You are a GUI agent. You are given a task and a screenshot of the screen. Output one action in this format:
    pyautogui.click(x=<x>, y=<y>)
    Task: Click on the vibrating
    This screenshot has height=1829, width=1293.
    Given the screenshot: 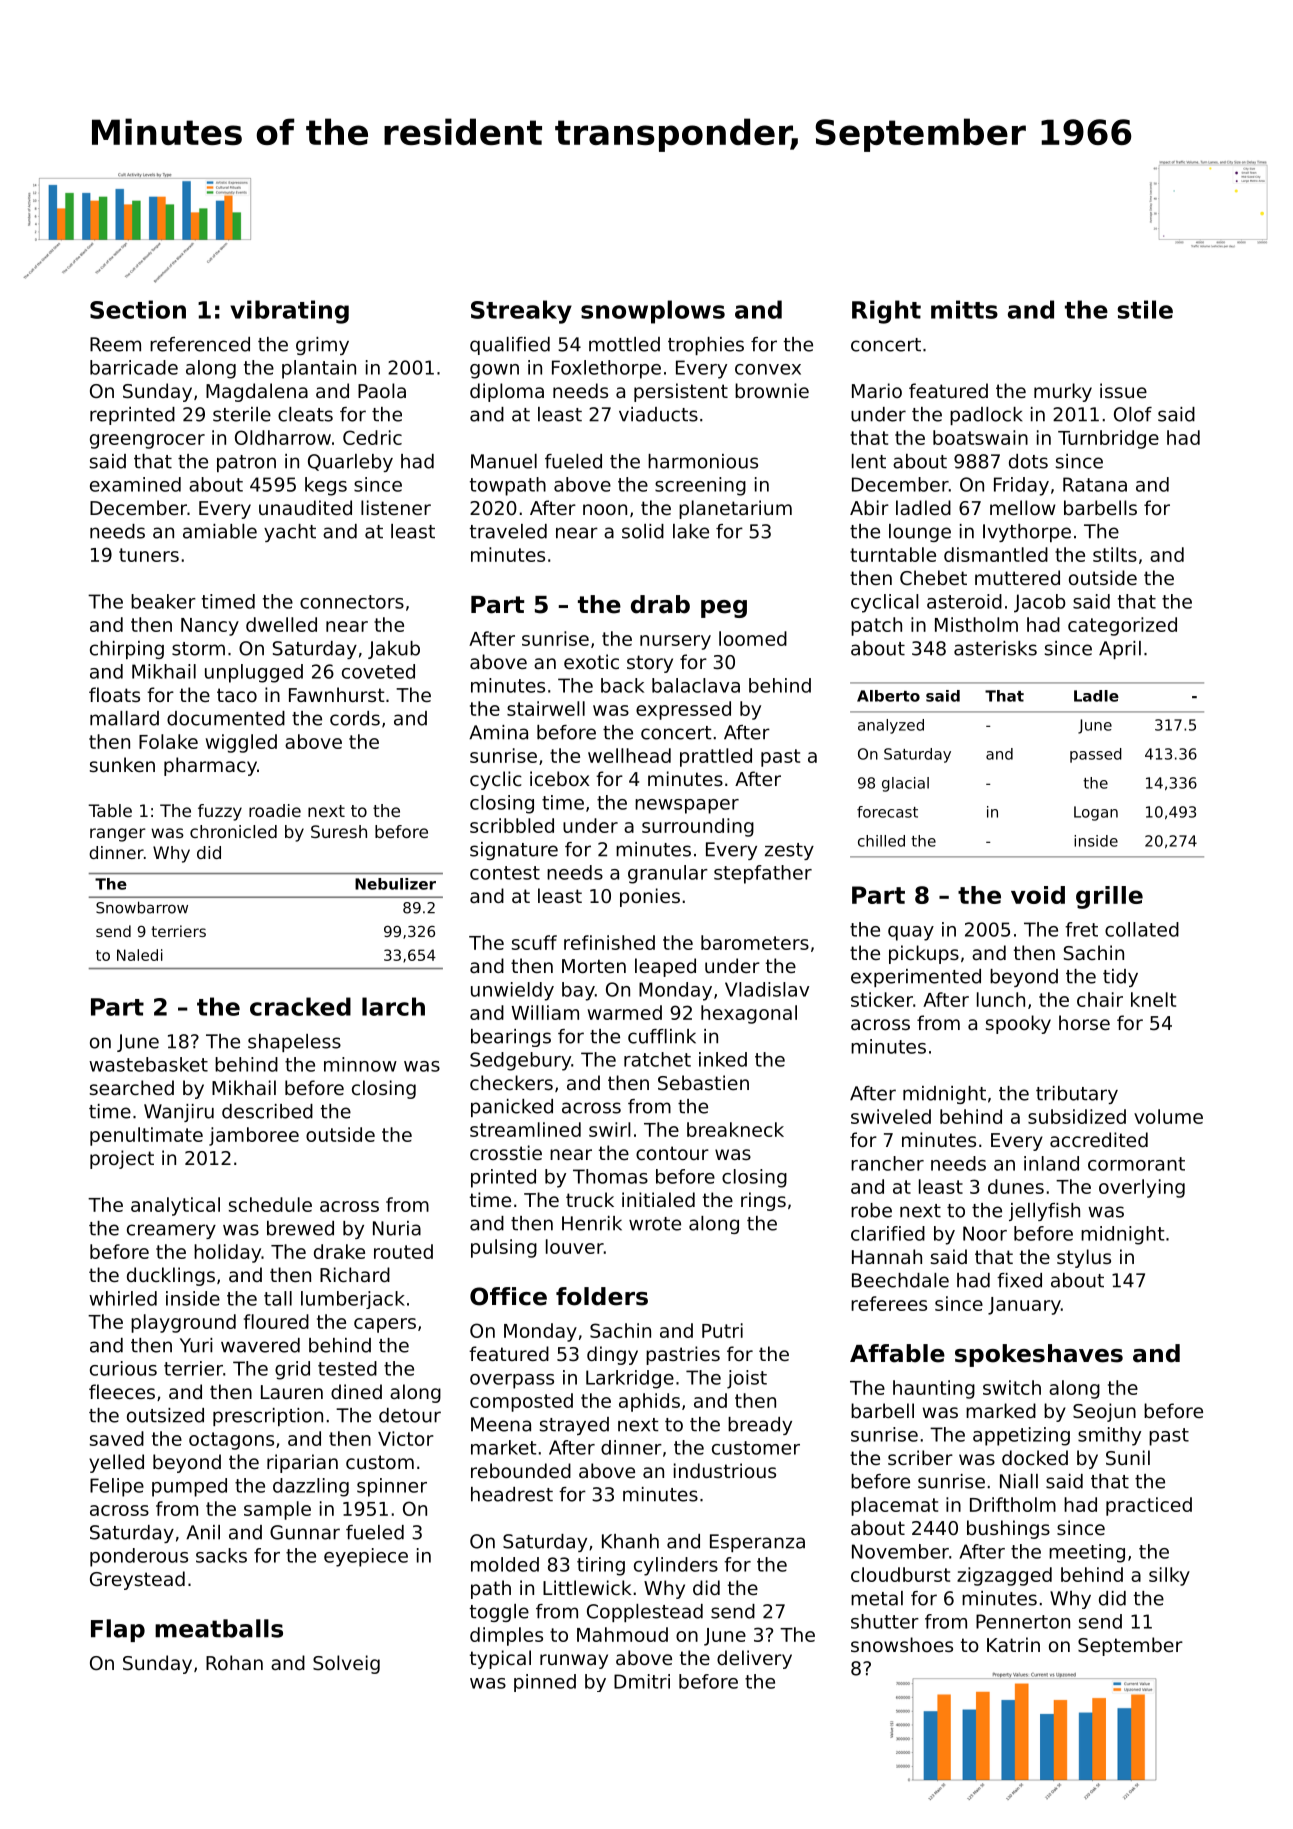 What is the action you would take?
    pyautogui.click(x=289, y=312)
